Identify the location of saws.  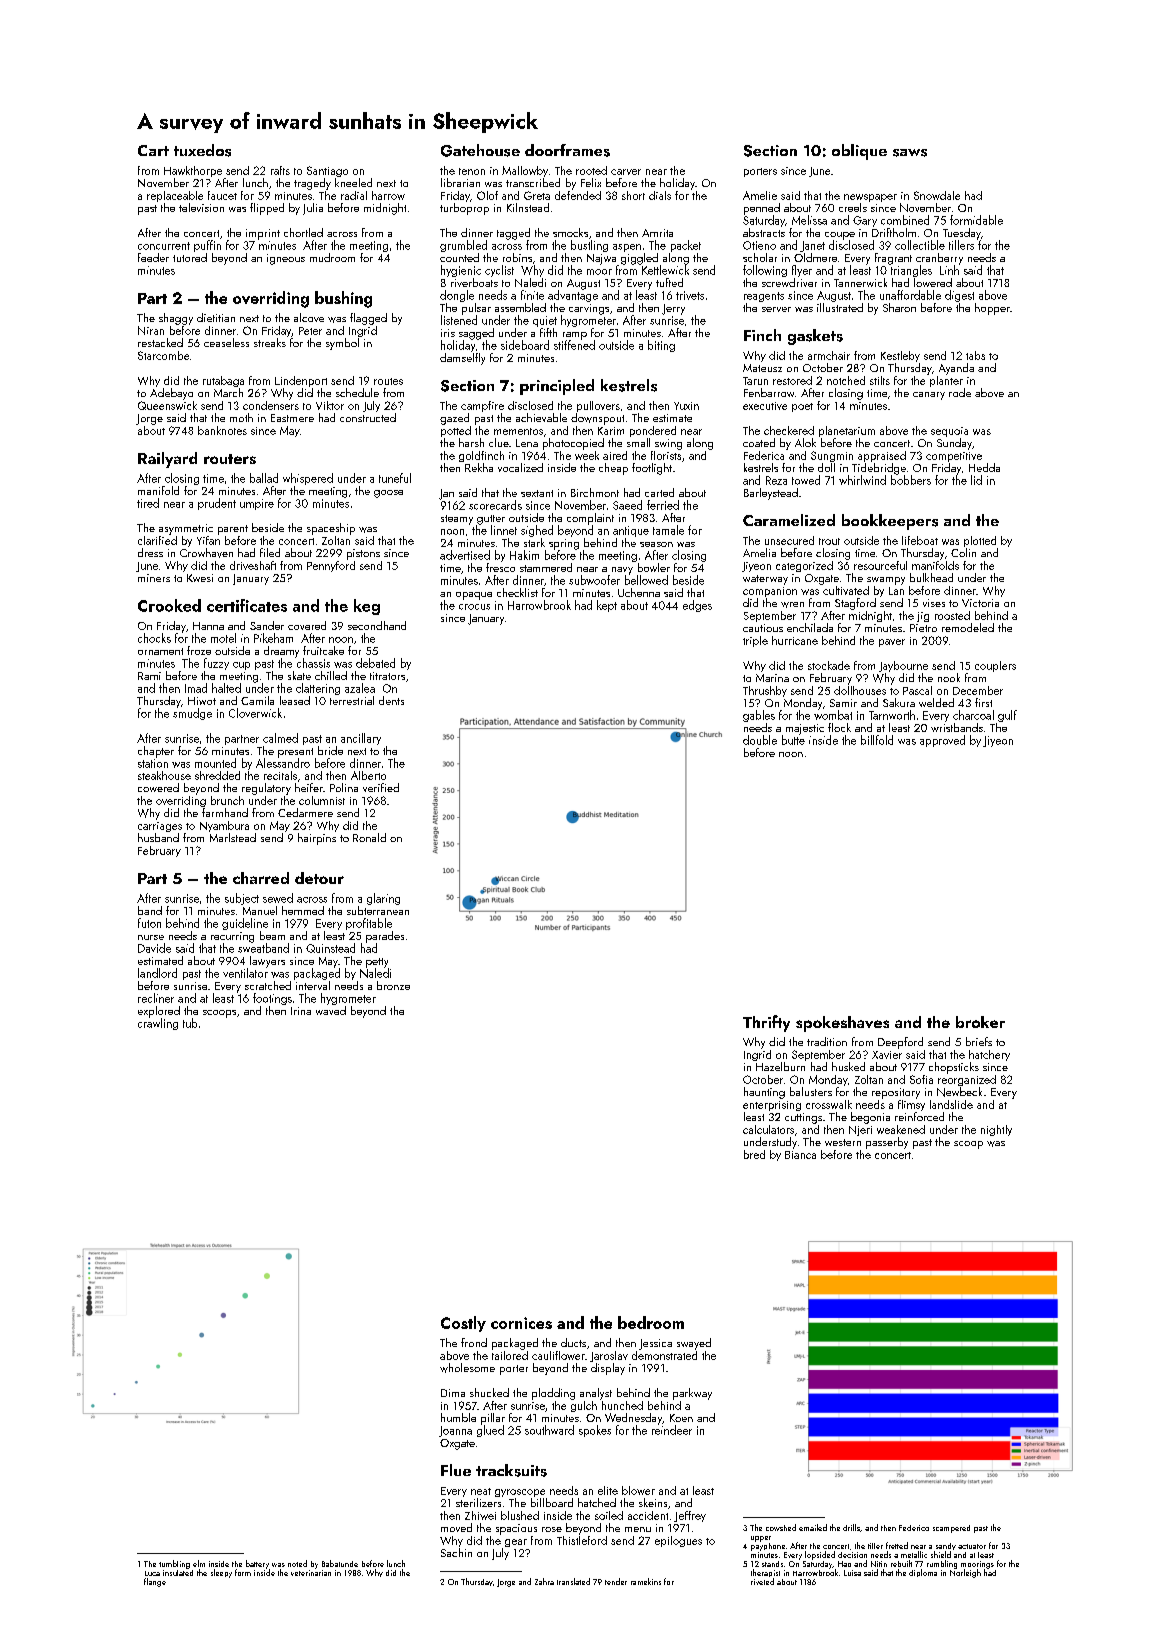
(910, 153).
